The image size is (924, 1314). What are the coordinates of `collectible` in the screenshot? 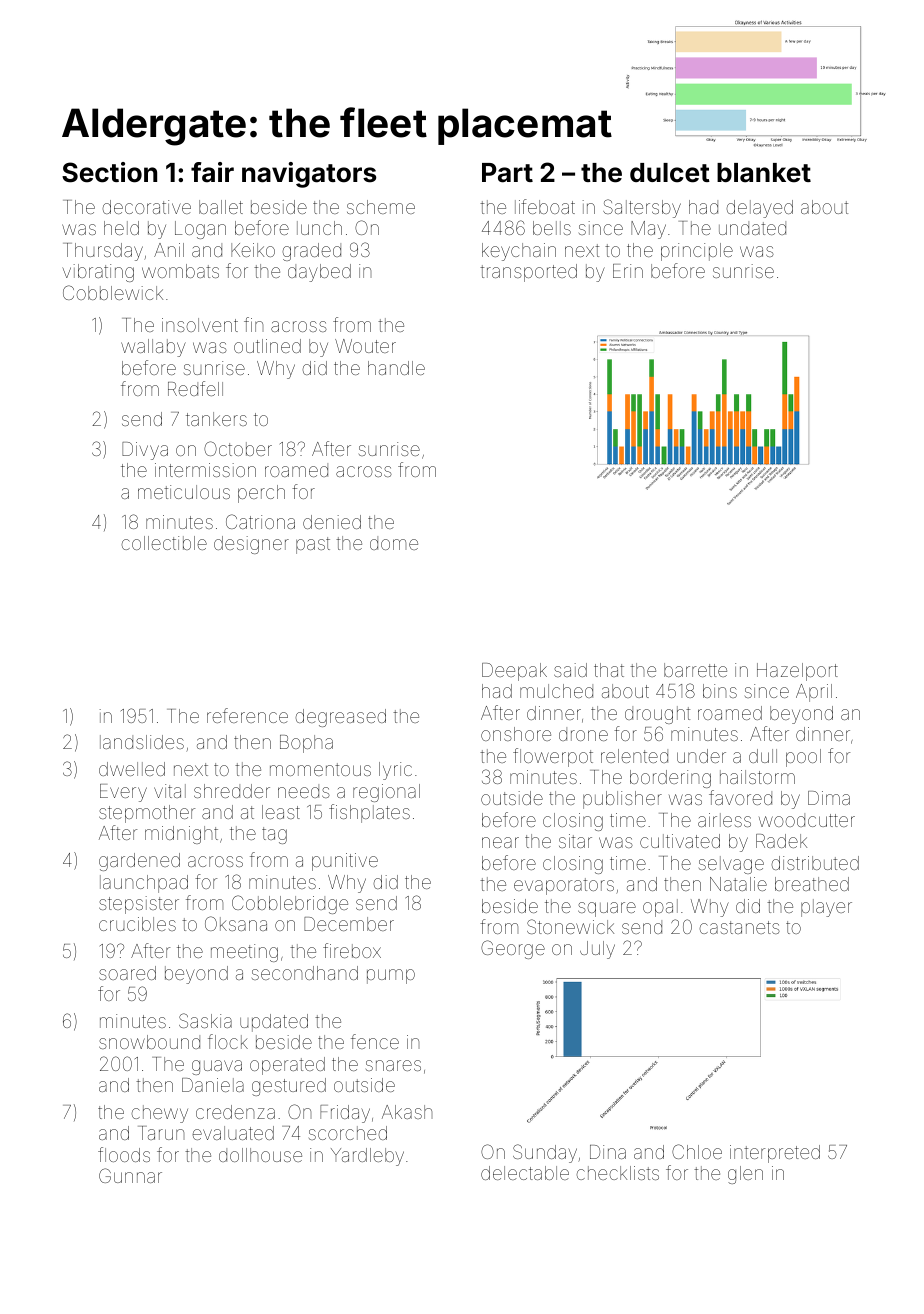 It's located at (164, 543).
